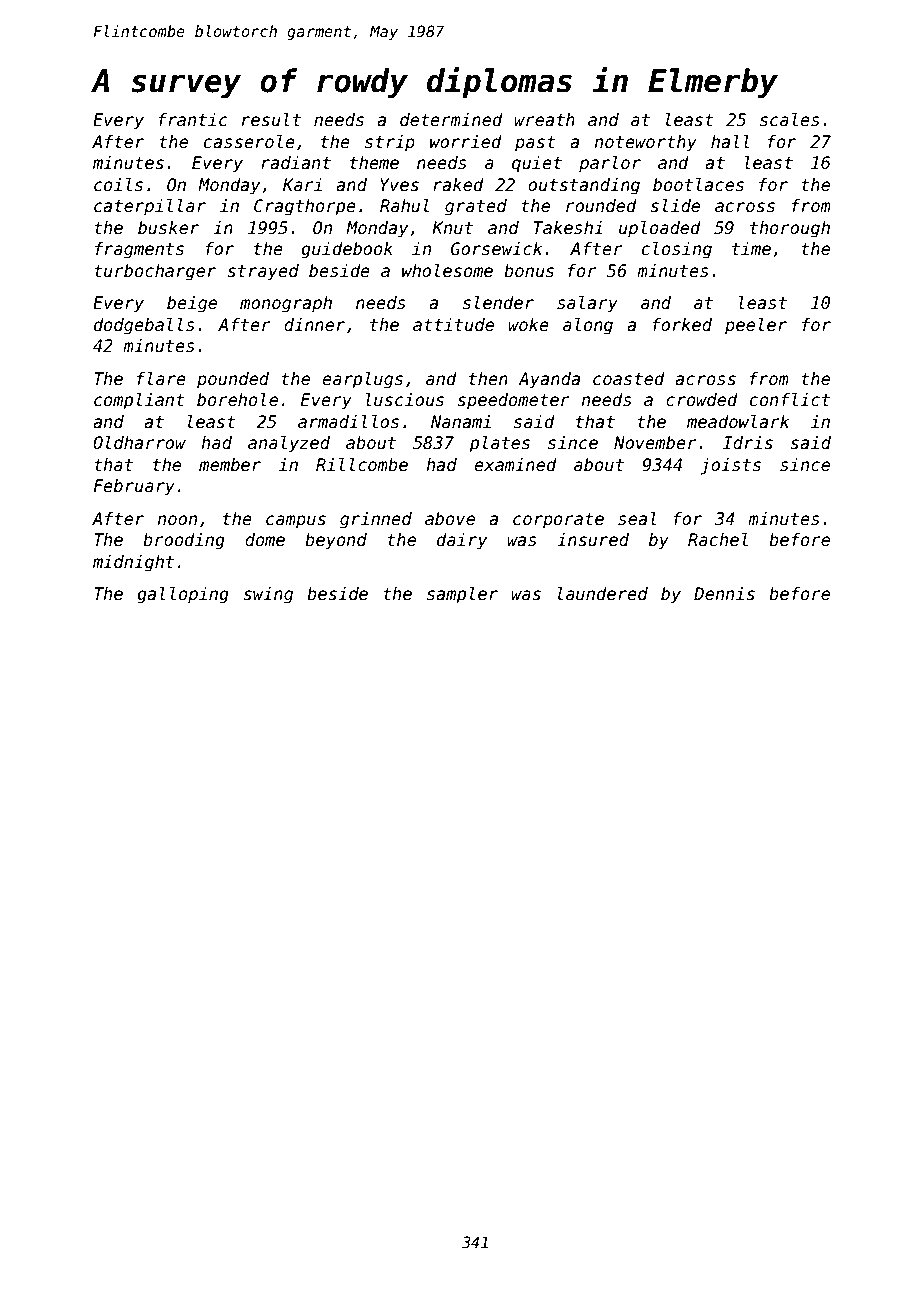 The width and height of the screenshot is (924, 1308). What do you see at coordinates (362, 380) in the screenshot?
I see `earplugs` at bounding box center [362, 380].
